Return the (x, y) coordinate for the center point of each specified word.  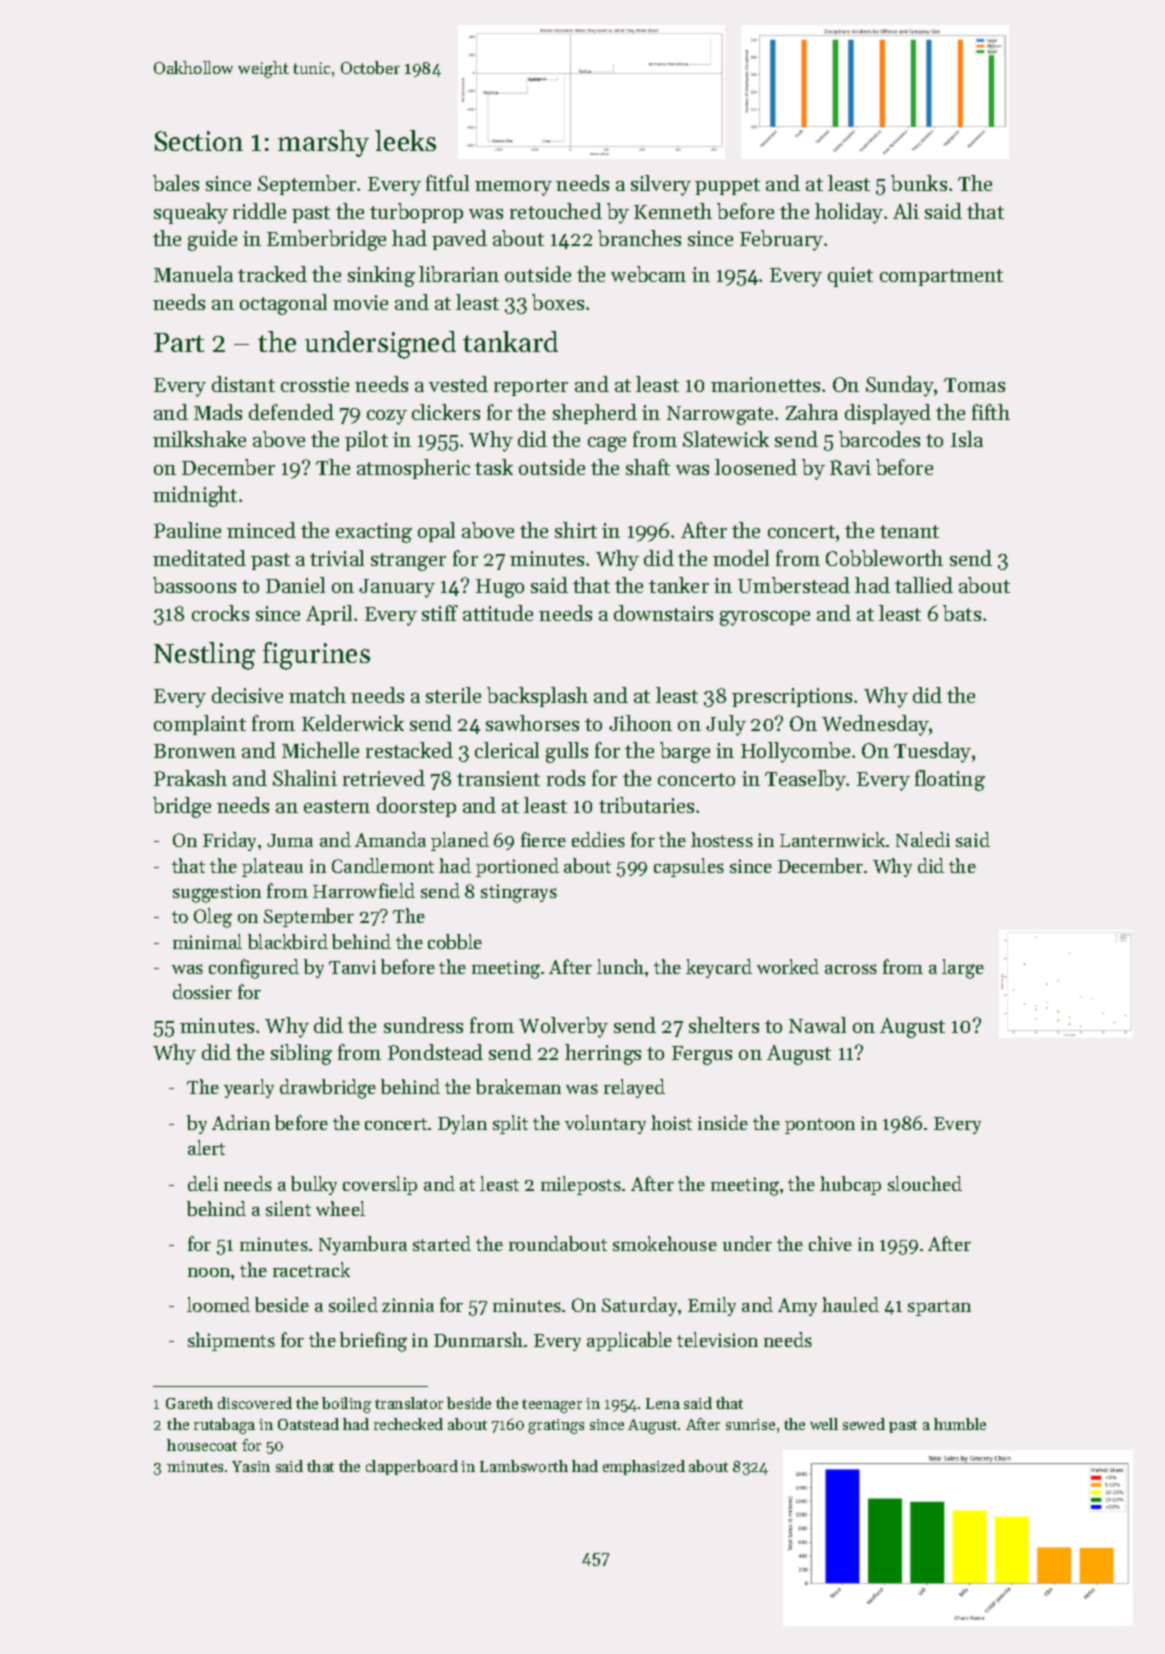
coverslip (380, 1185)
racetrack (311, 1269)
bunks (919, 183)
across (851, 969)
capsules (689, 867)
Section (199, 141)
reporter (531, 387)
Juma (290, 840)
